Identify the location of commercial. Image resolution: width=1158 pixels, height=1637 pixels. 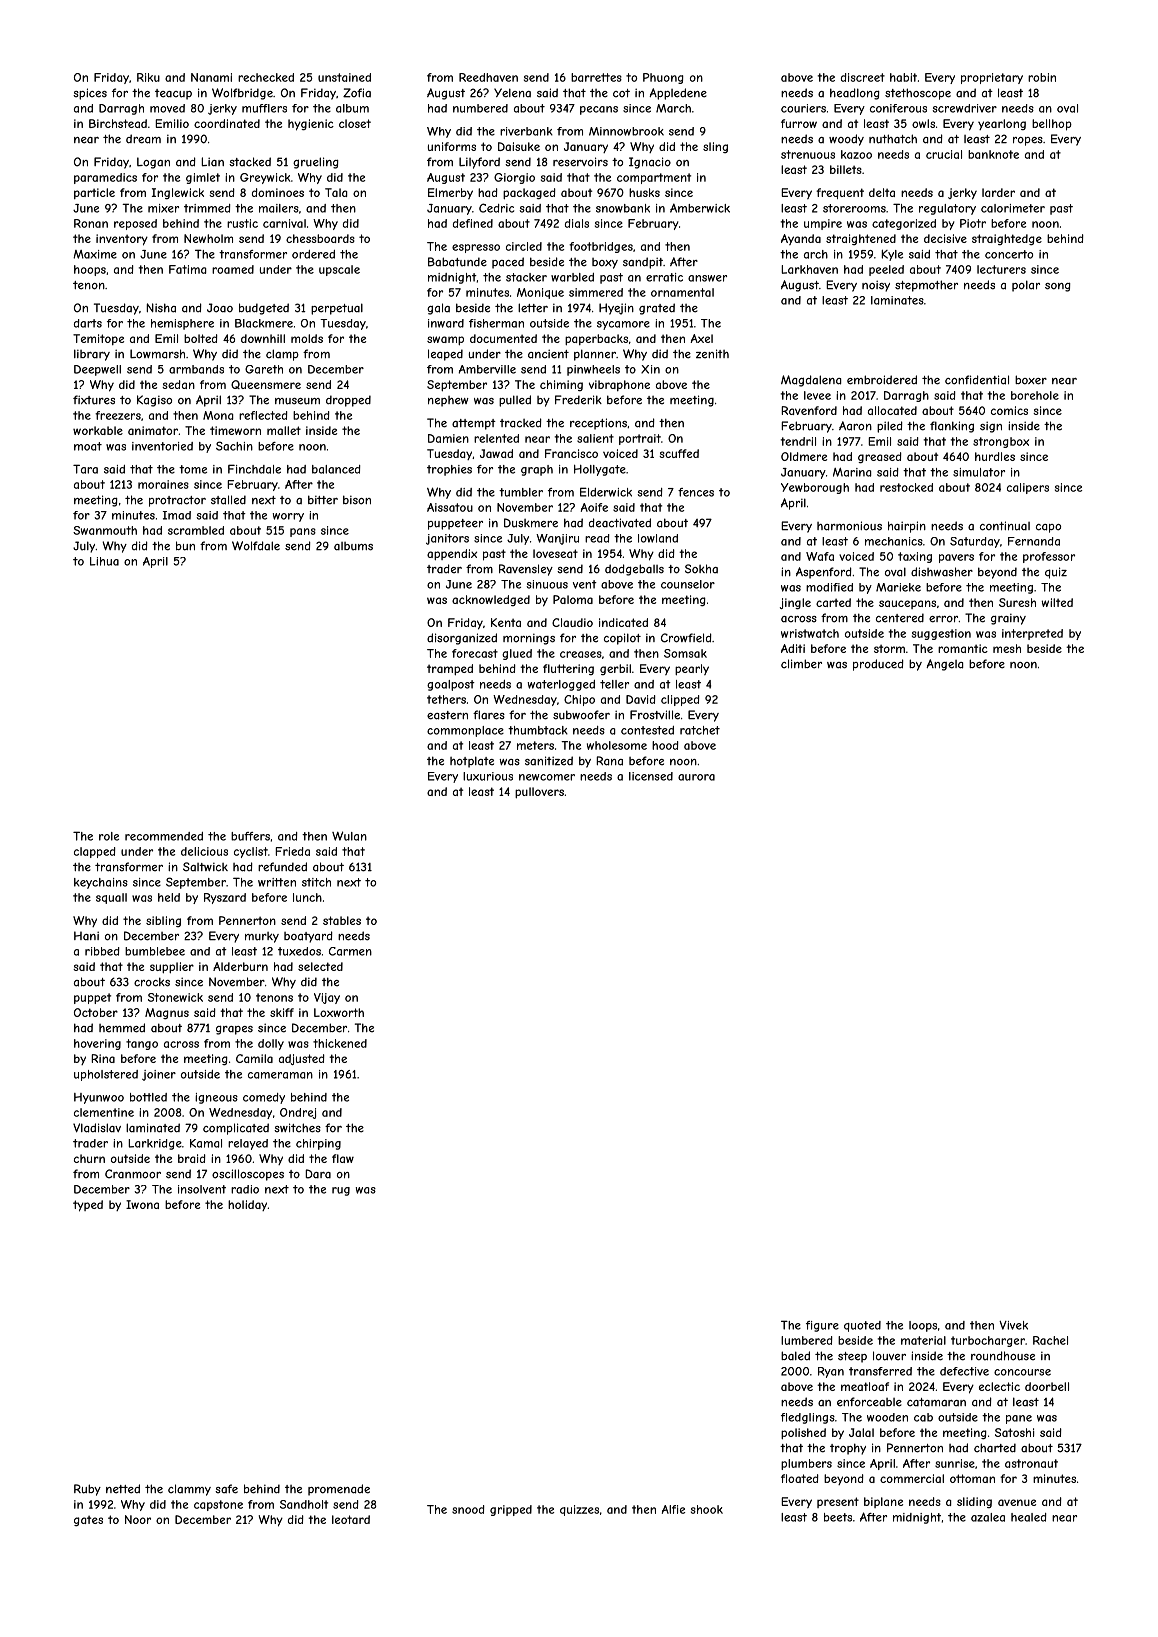
(912, 1478).
